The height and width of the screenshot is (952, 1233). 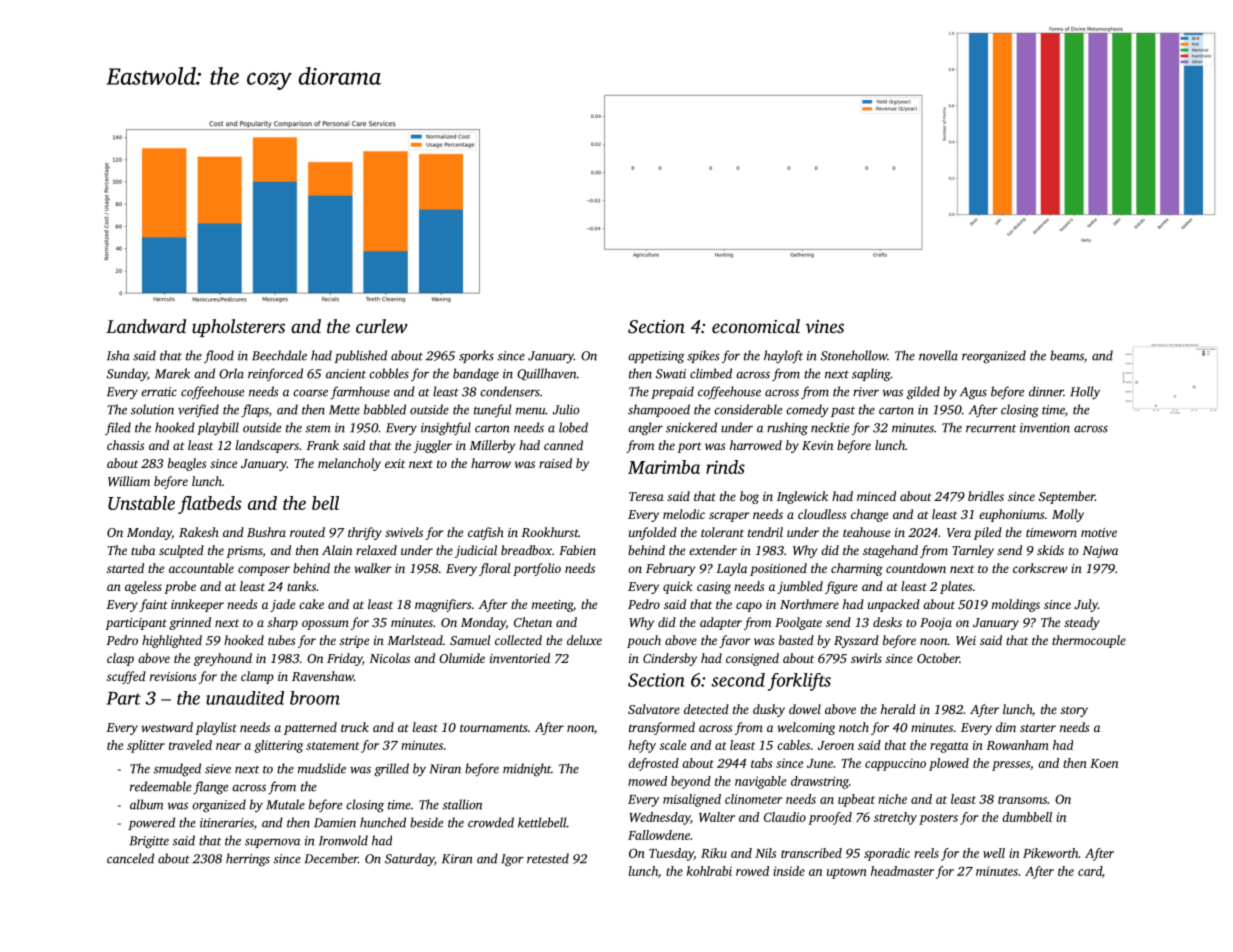 What do you see at coordinates (824, 326) in the screenshot?
I see `vines` at bounding box center [824, 326].
